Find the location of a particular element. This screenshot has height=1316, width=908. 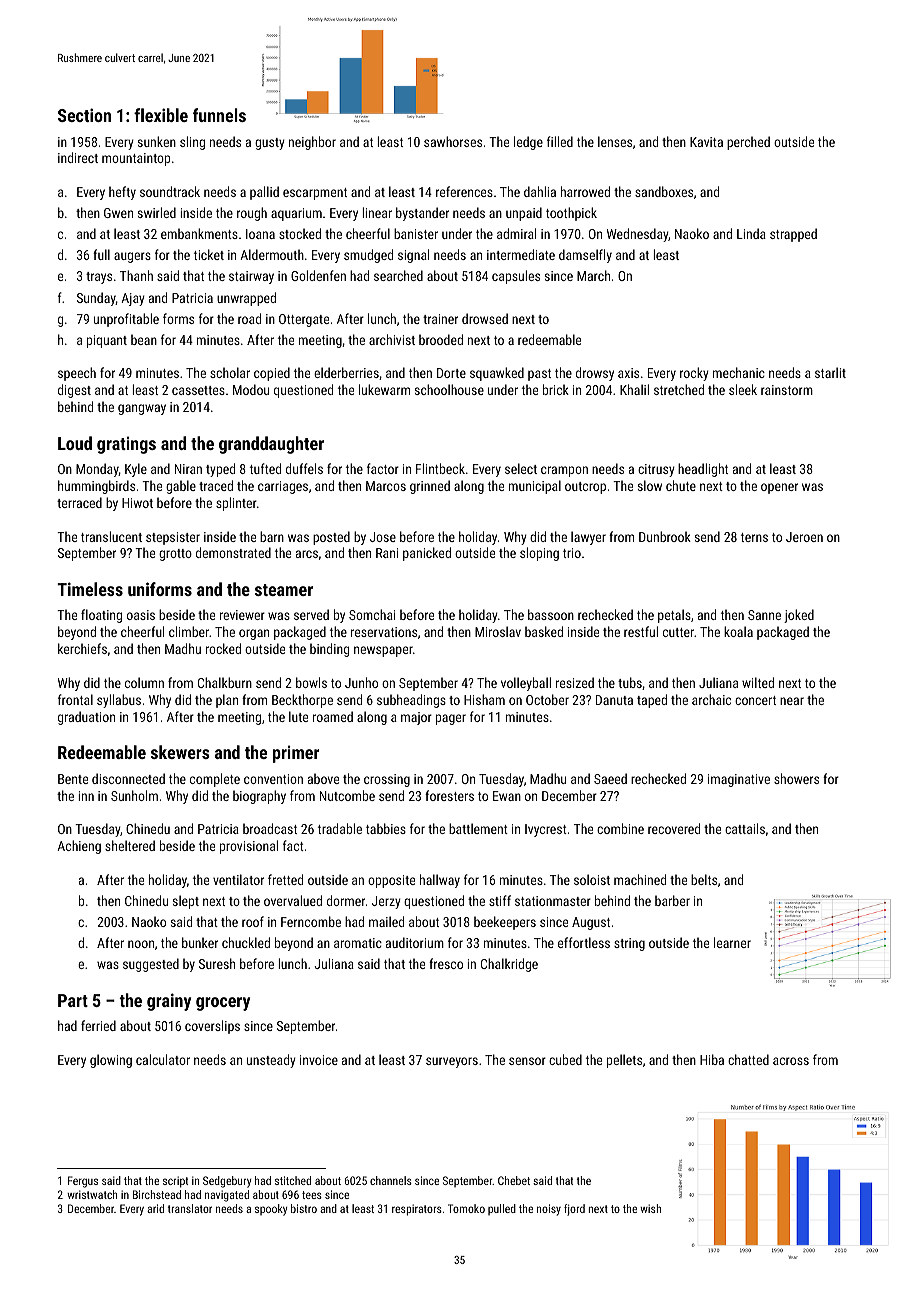

complete is located at coordinates (215, 780).
